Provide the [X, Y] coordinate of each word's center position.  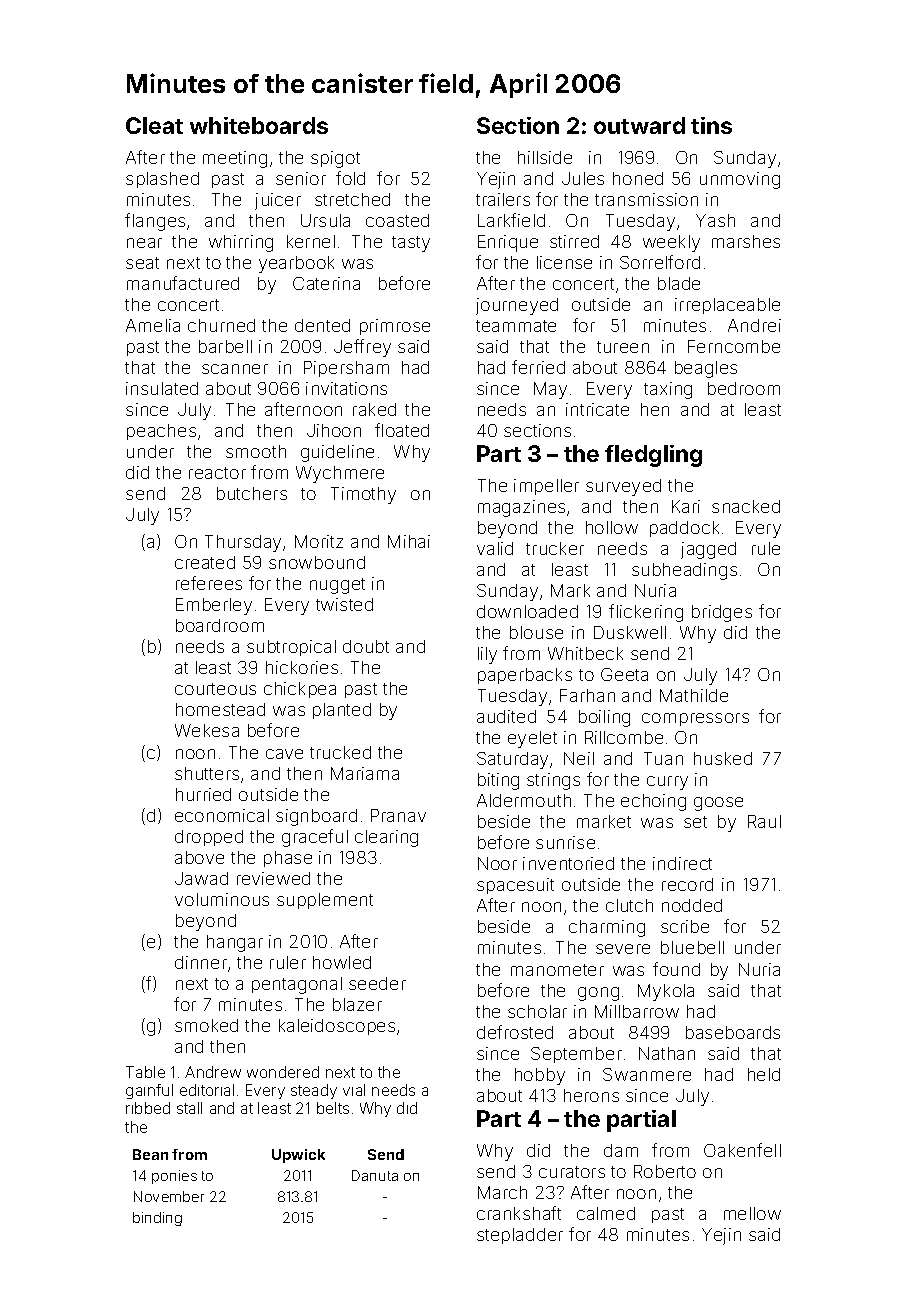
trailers [503, 199]
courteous [215, 689]
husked [723, 758]
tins [711, 125]
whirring [241, 243]
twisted [344, 604]
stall [189, 1108]
